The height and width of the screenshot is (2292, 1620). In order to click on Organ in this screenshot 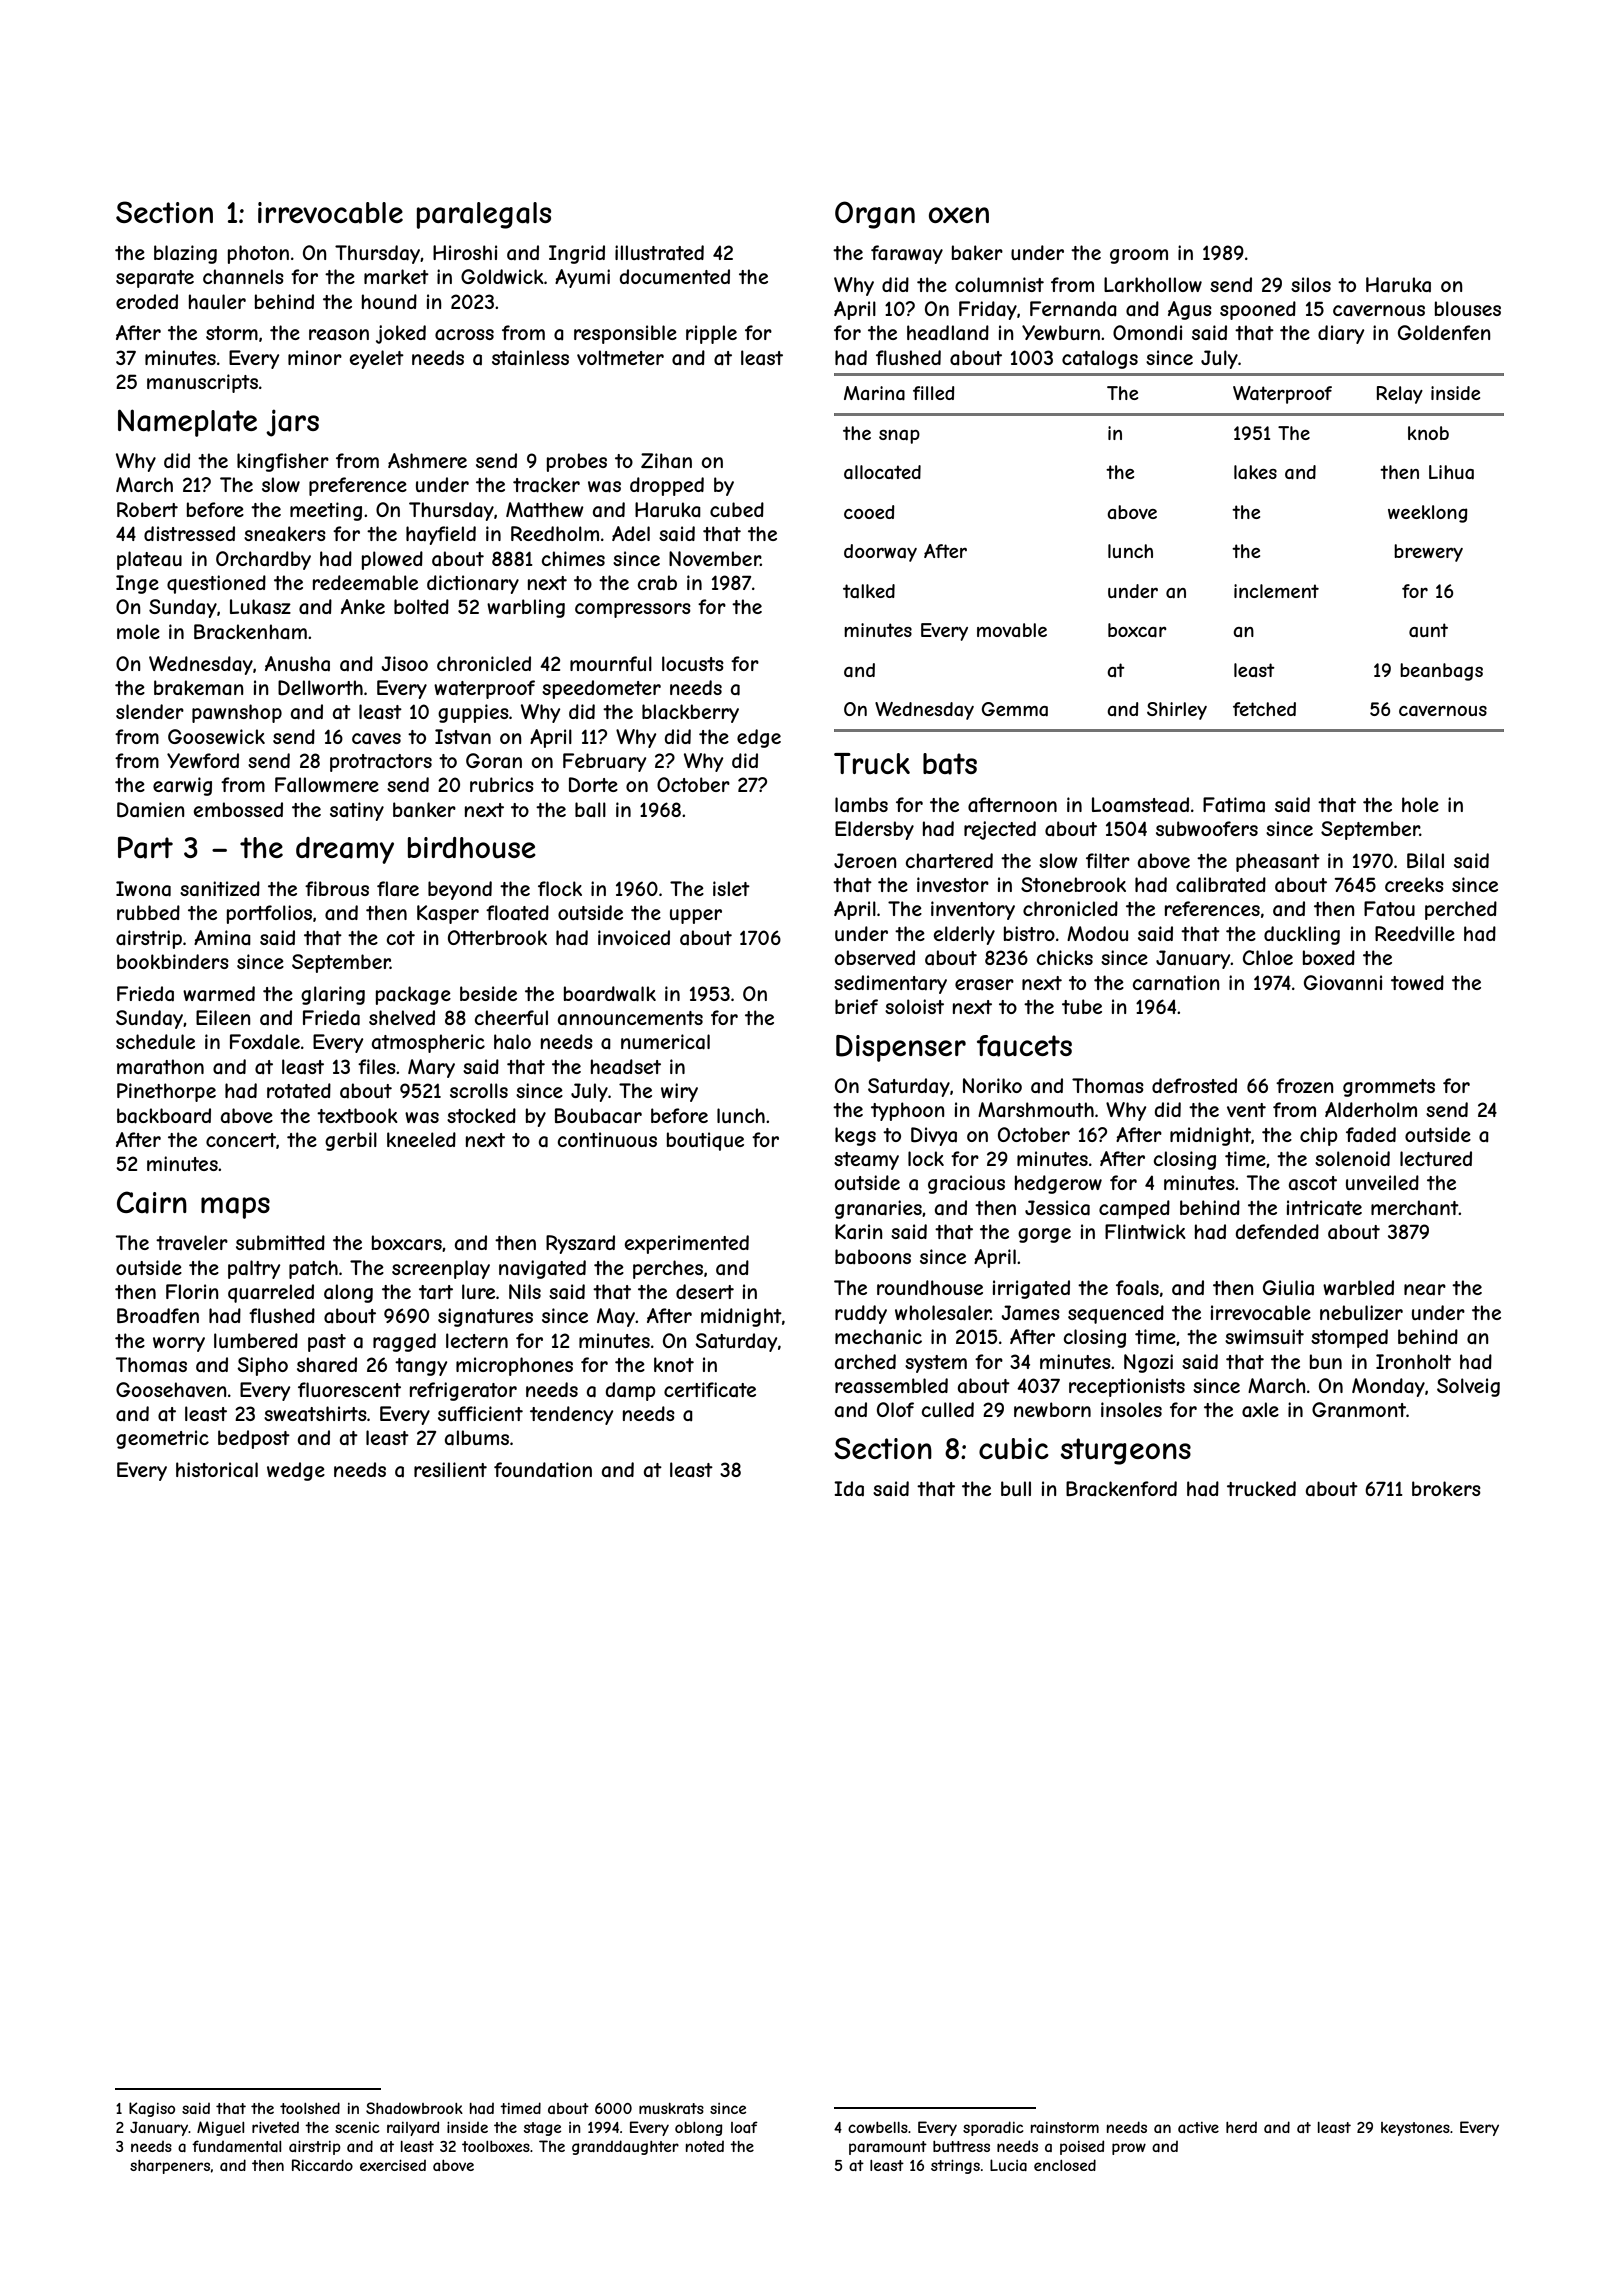, I will do `click(875, 215)`.
